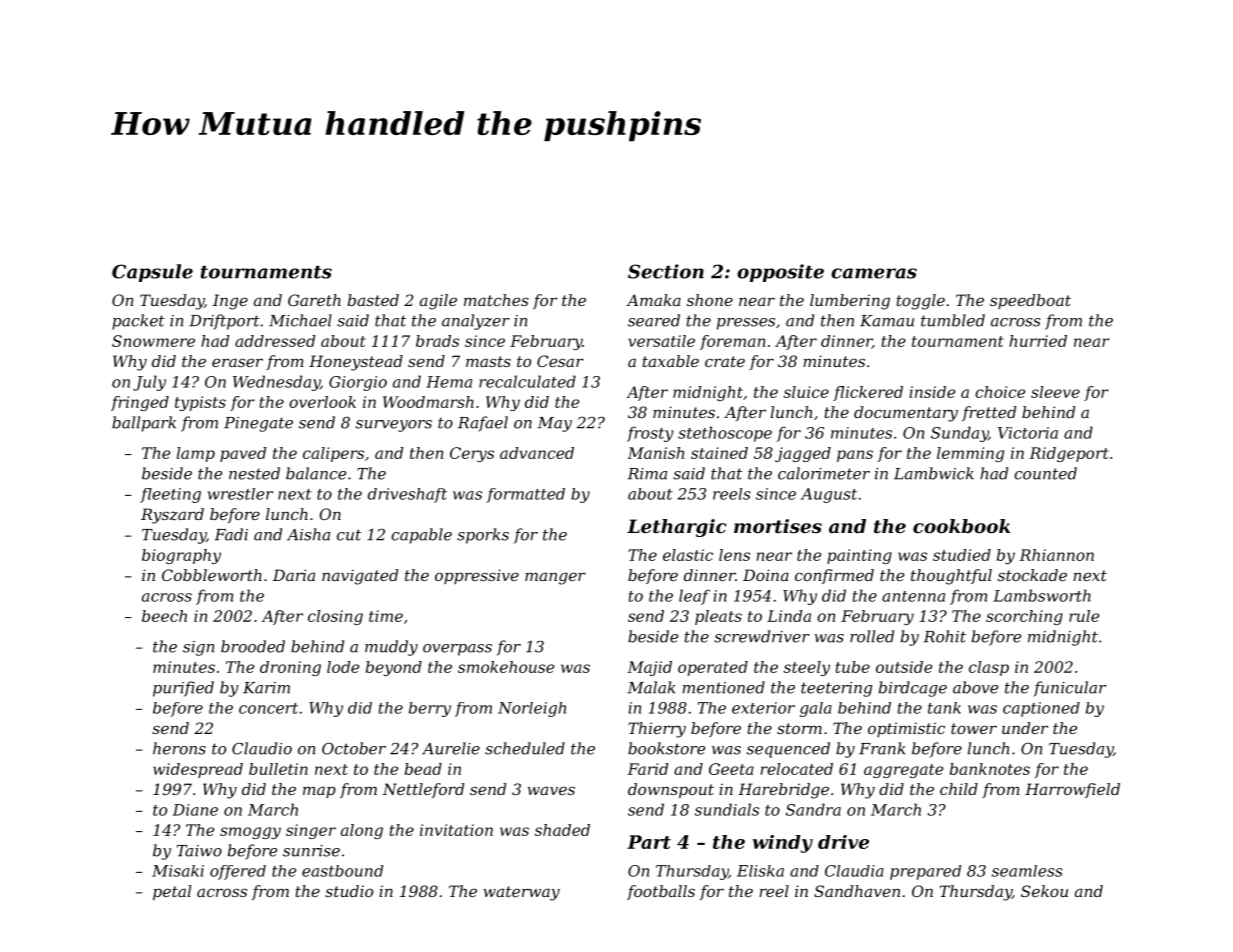  Describe the element at coordinates (349, 891) in the screenshot. I see `studio` at that location.
